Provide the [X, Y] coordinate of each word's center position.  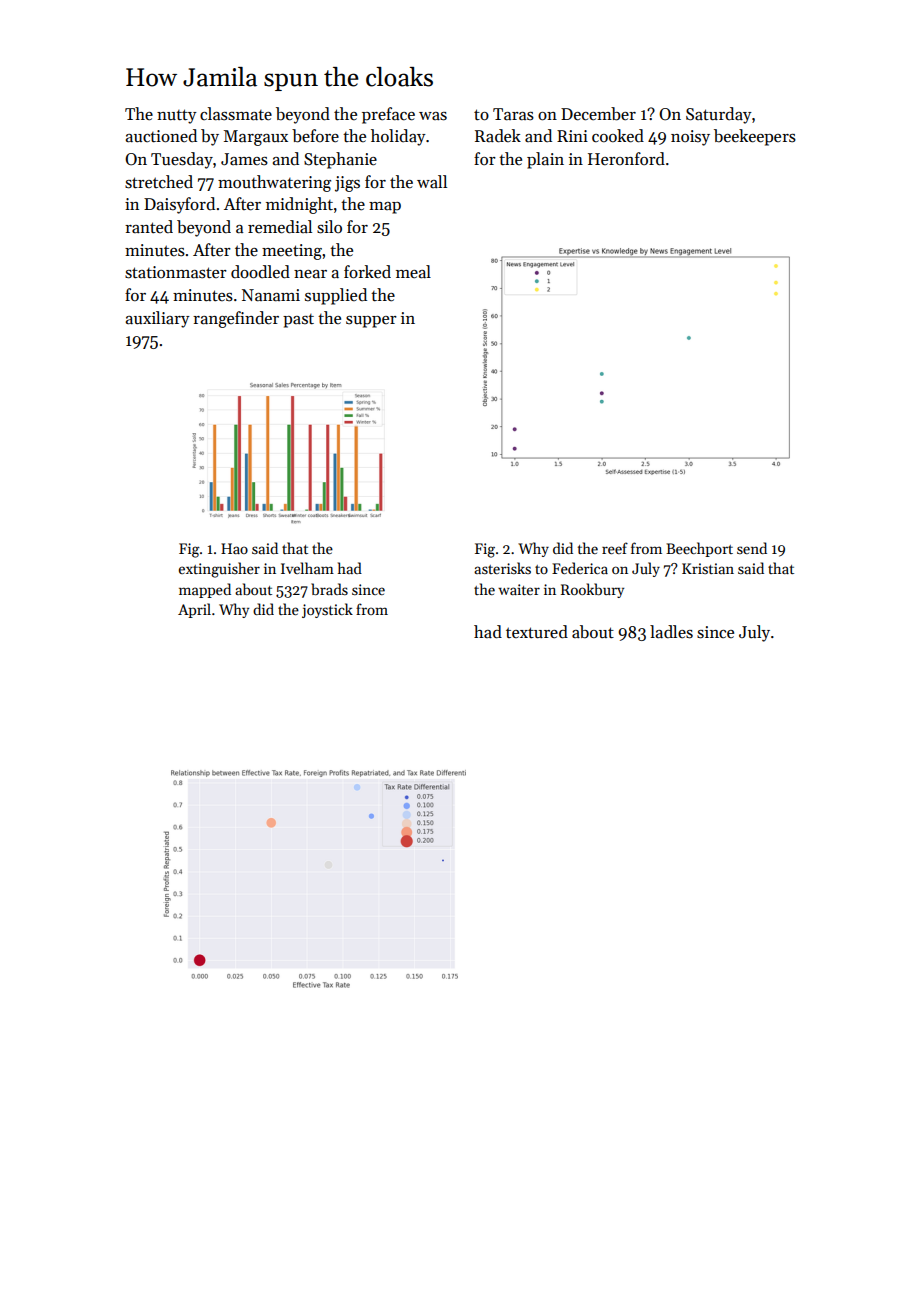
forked [367, 272]
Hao [234, 548]
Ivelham [307, 568]
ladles [671, 632]
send [752, 548]
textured [537, 632]
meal [413, 272]
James [244, 159]
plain [545, 160]
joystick [327, 610]
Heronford [626, 159]
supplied [336, 296]
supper [371, 322]
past [298, 321]
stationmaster [176, 272]
